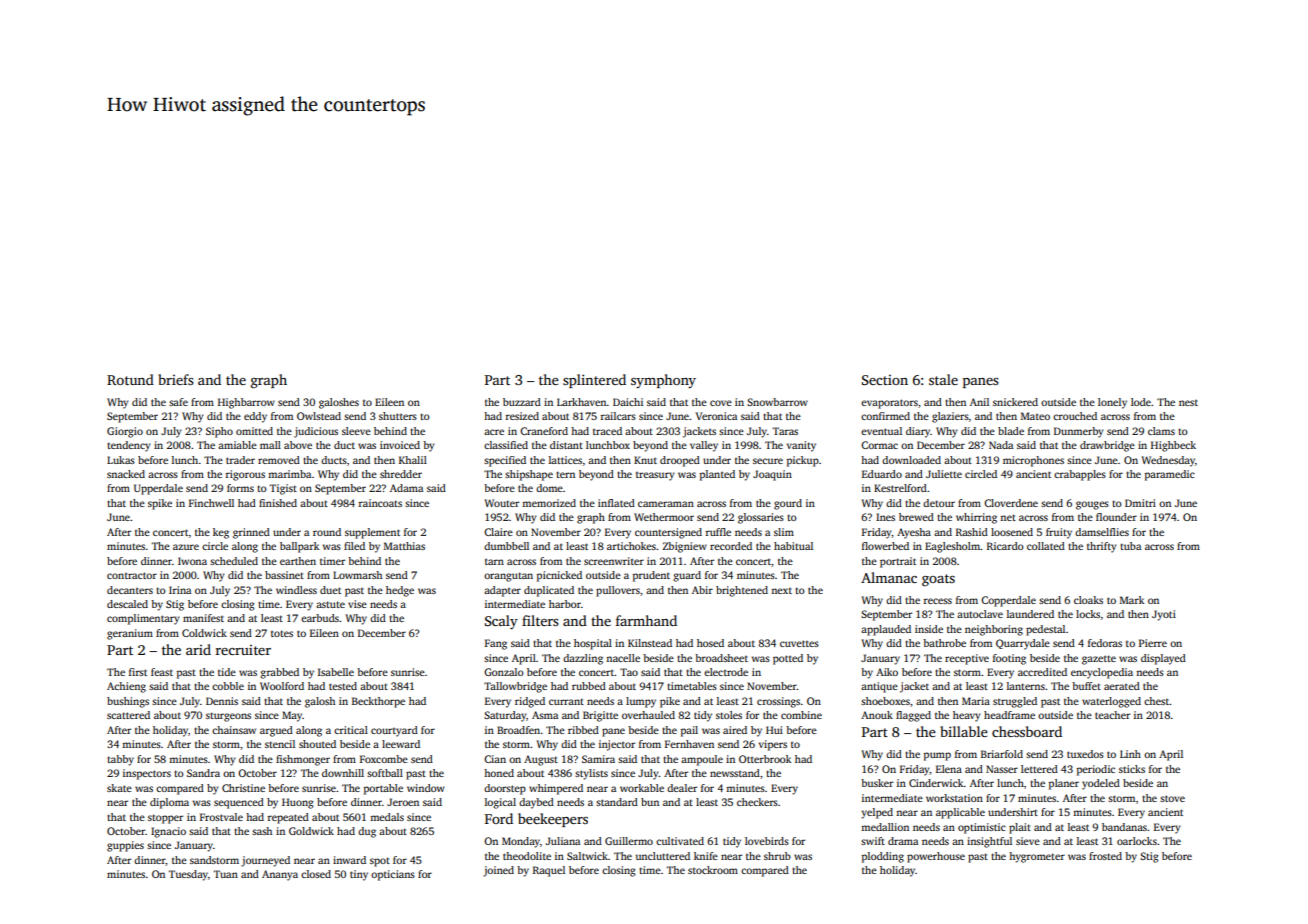  Describe the element at coordinates (125, 432) in the page. I see `Giorgio` at that location.
